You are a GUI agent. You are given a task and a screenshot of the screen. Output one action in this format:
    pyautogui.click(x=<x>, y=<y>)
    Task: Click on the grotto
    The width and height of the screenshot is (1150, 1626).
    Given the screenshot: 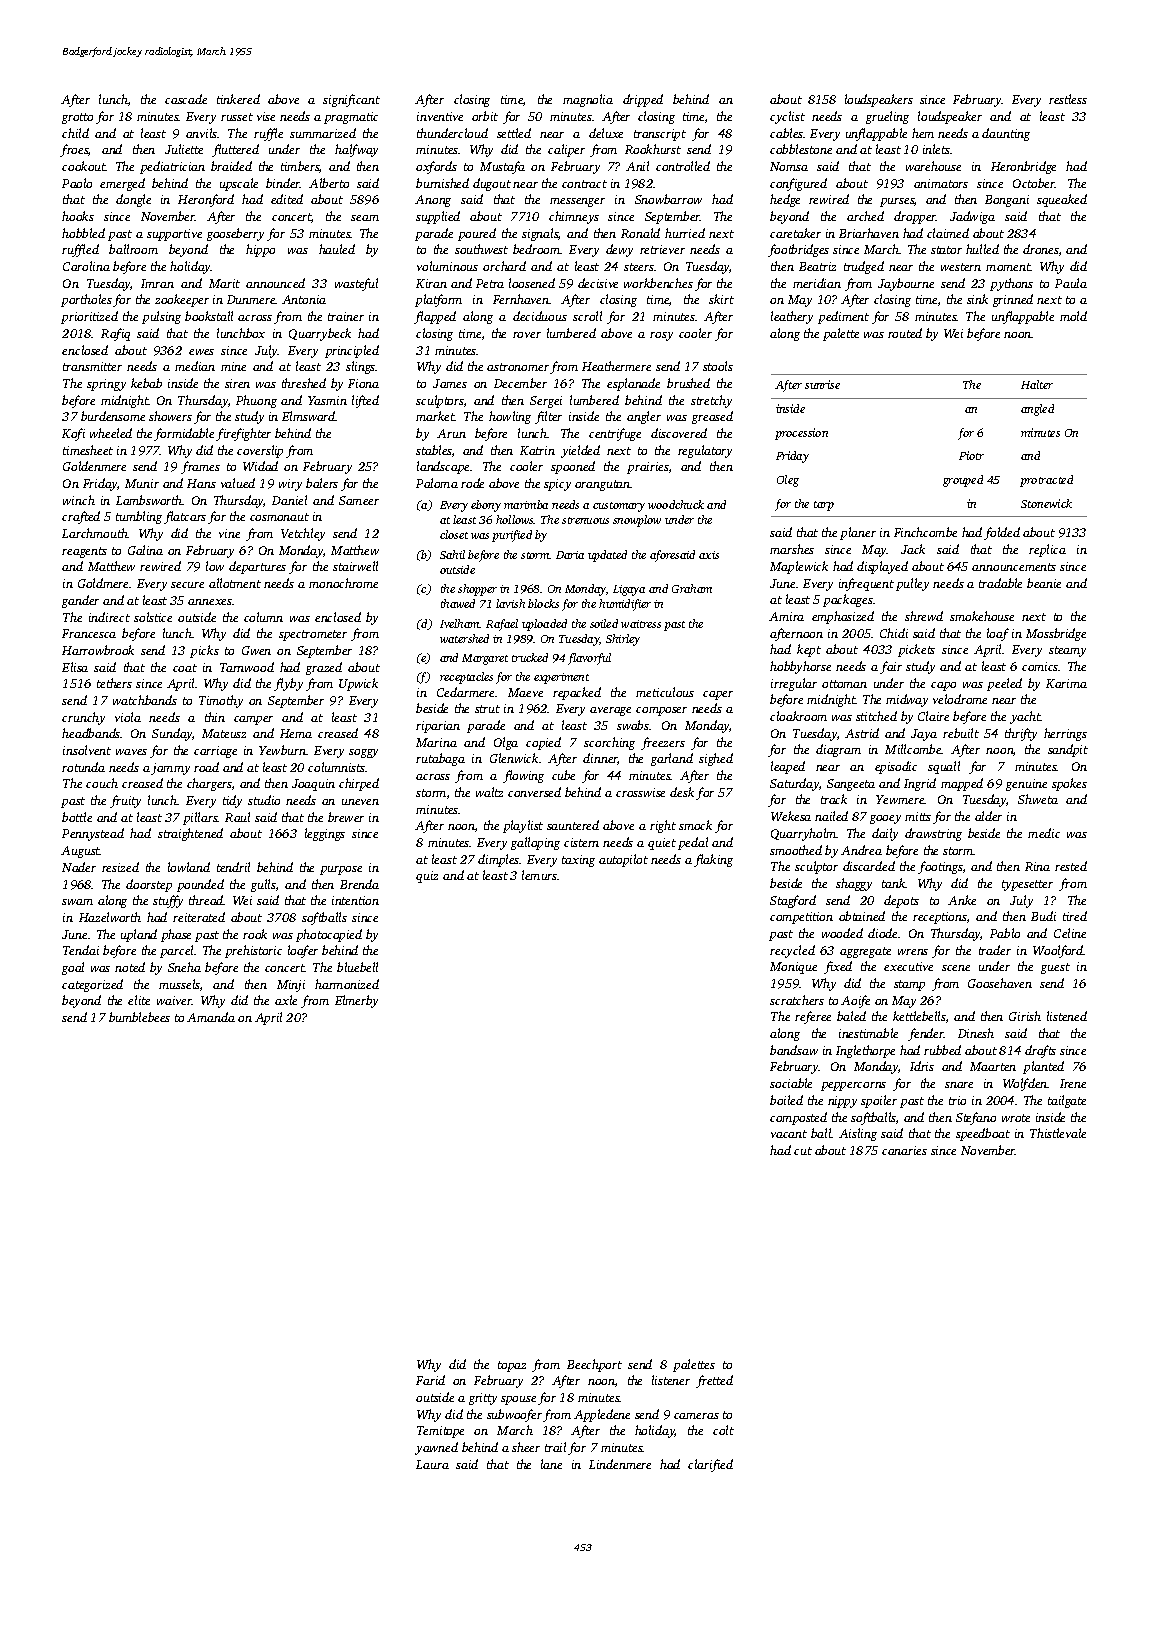 What is the action you would take?
    pyautogui.click(x=77, y=118)
